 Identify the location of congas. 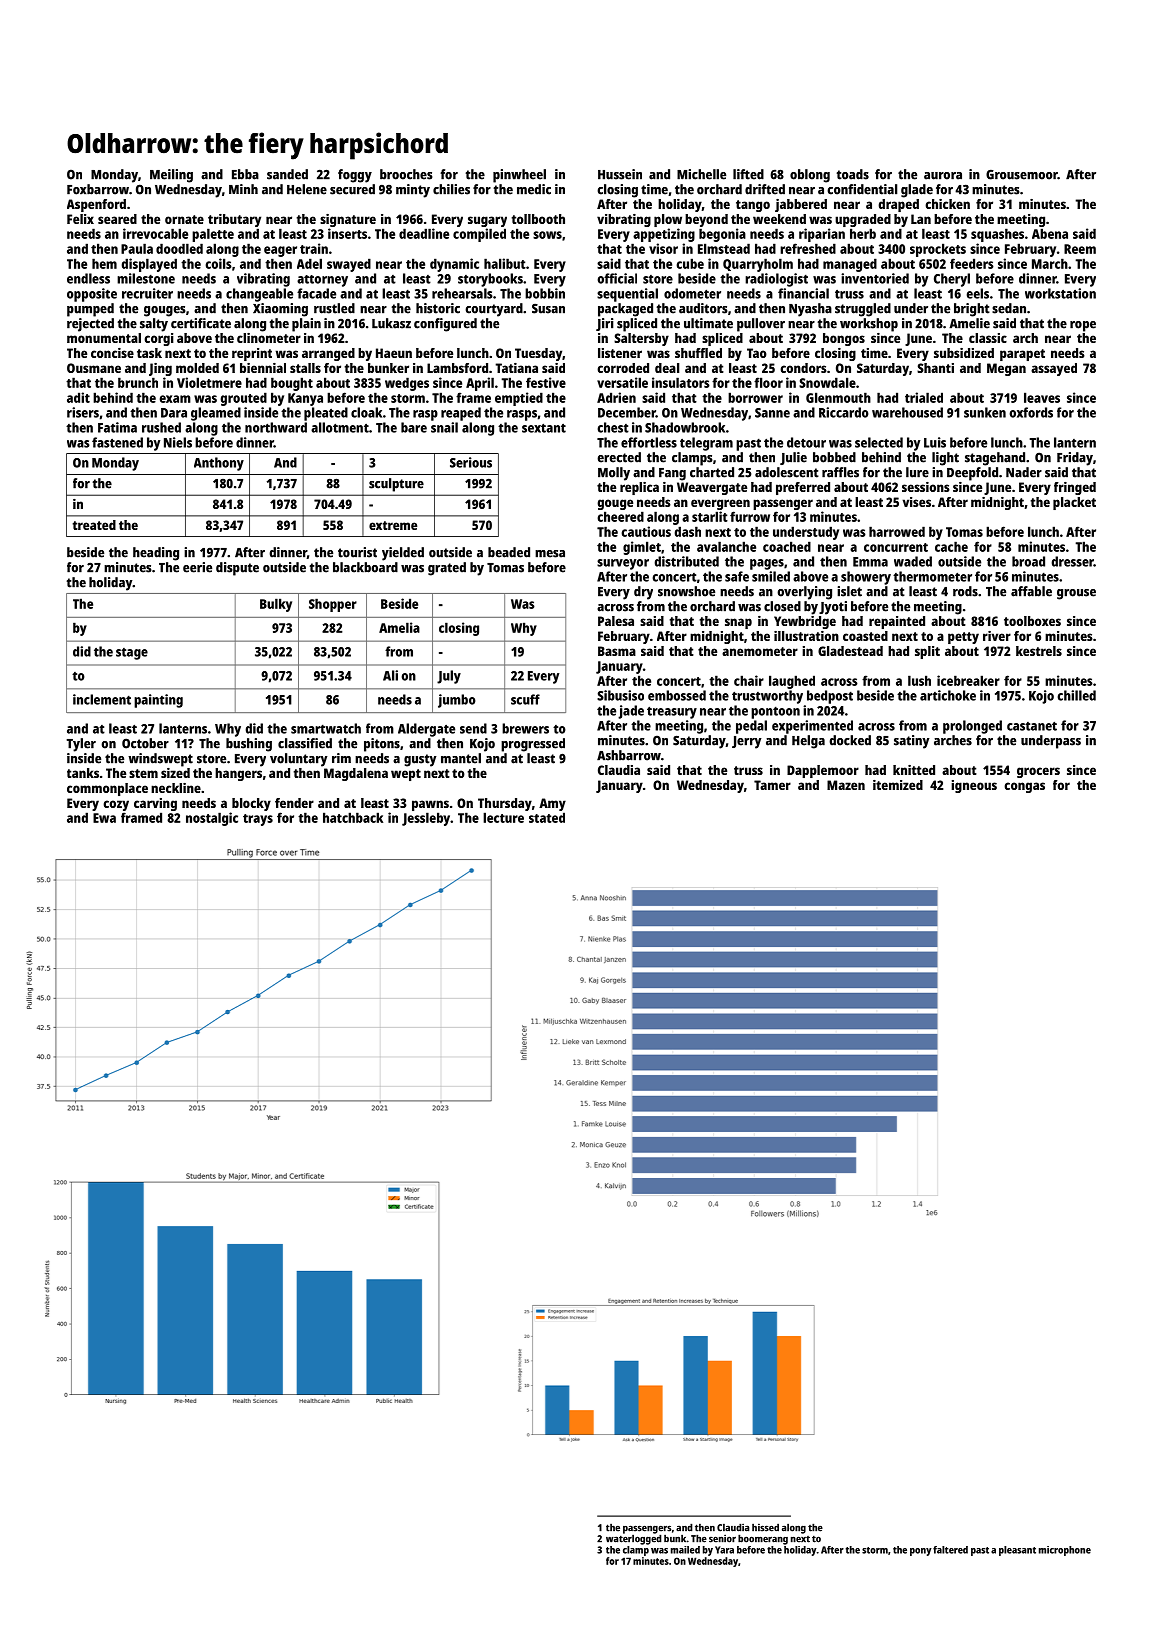
(1024, 787).
